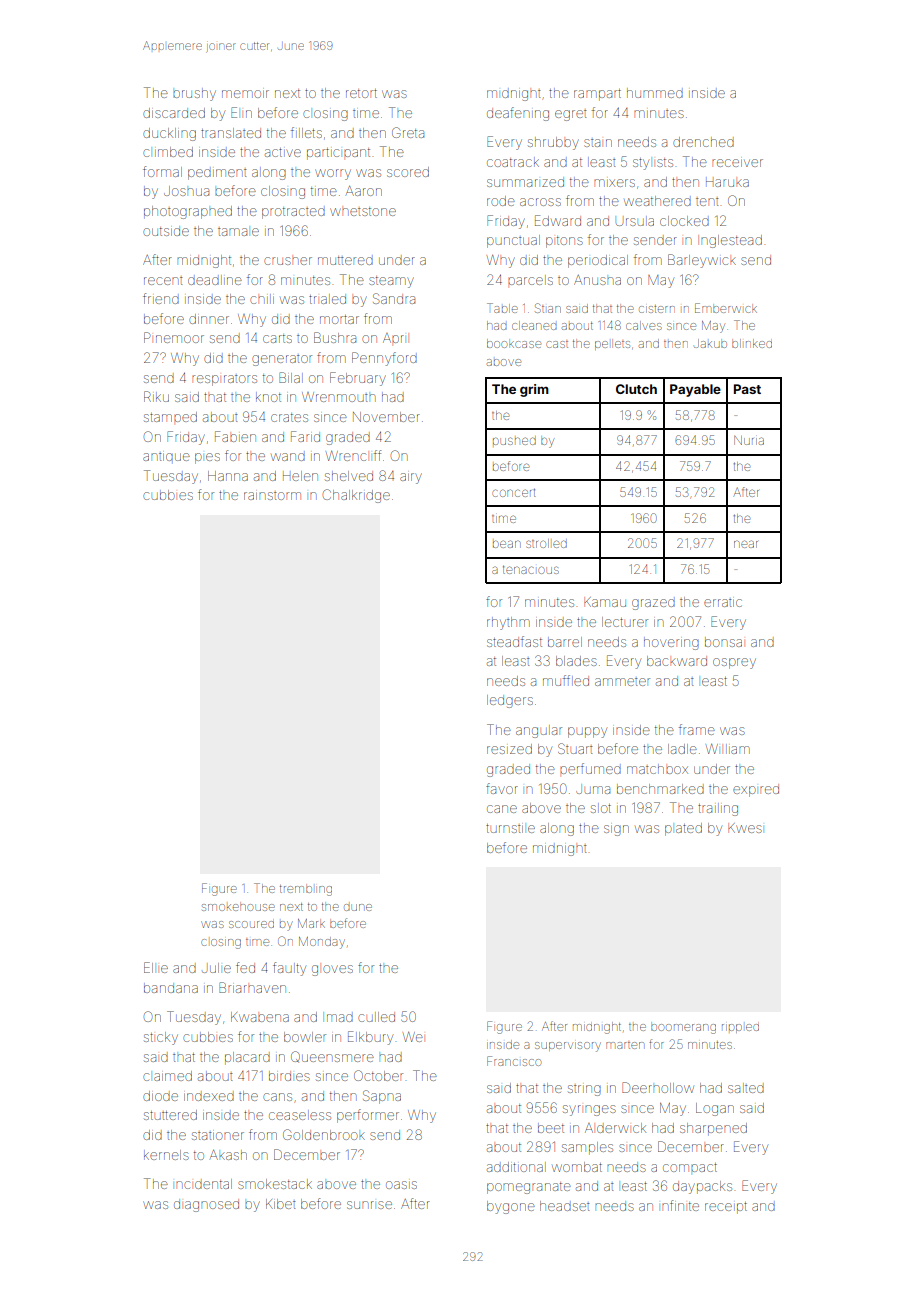  Describe the element at coordinates (502, 809) in the page. I see `cane` at that location.
